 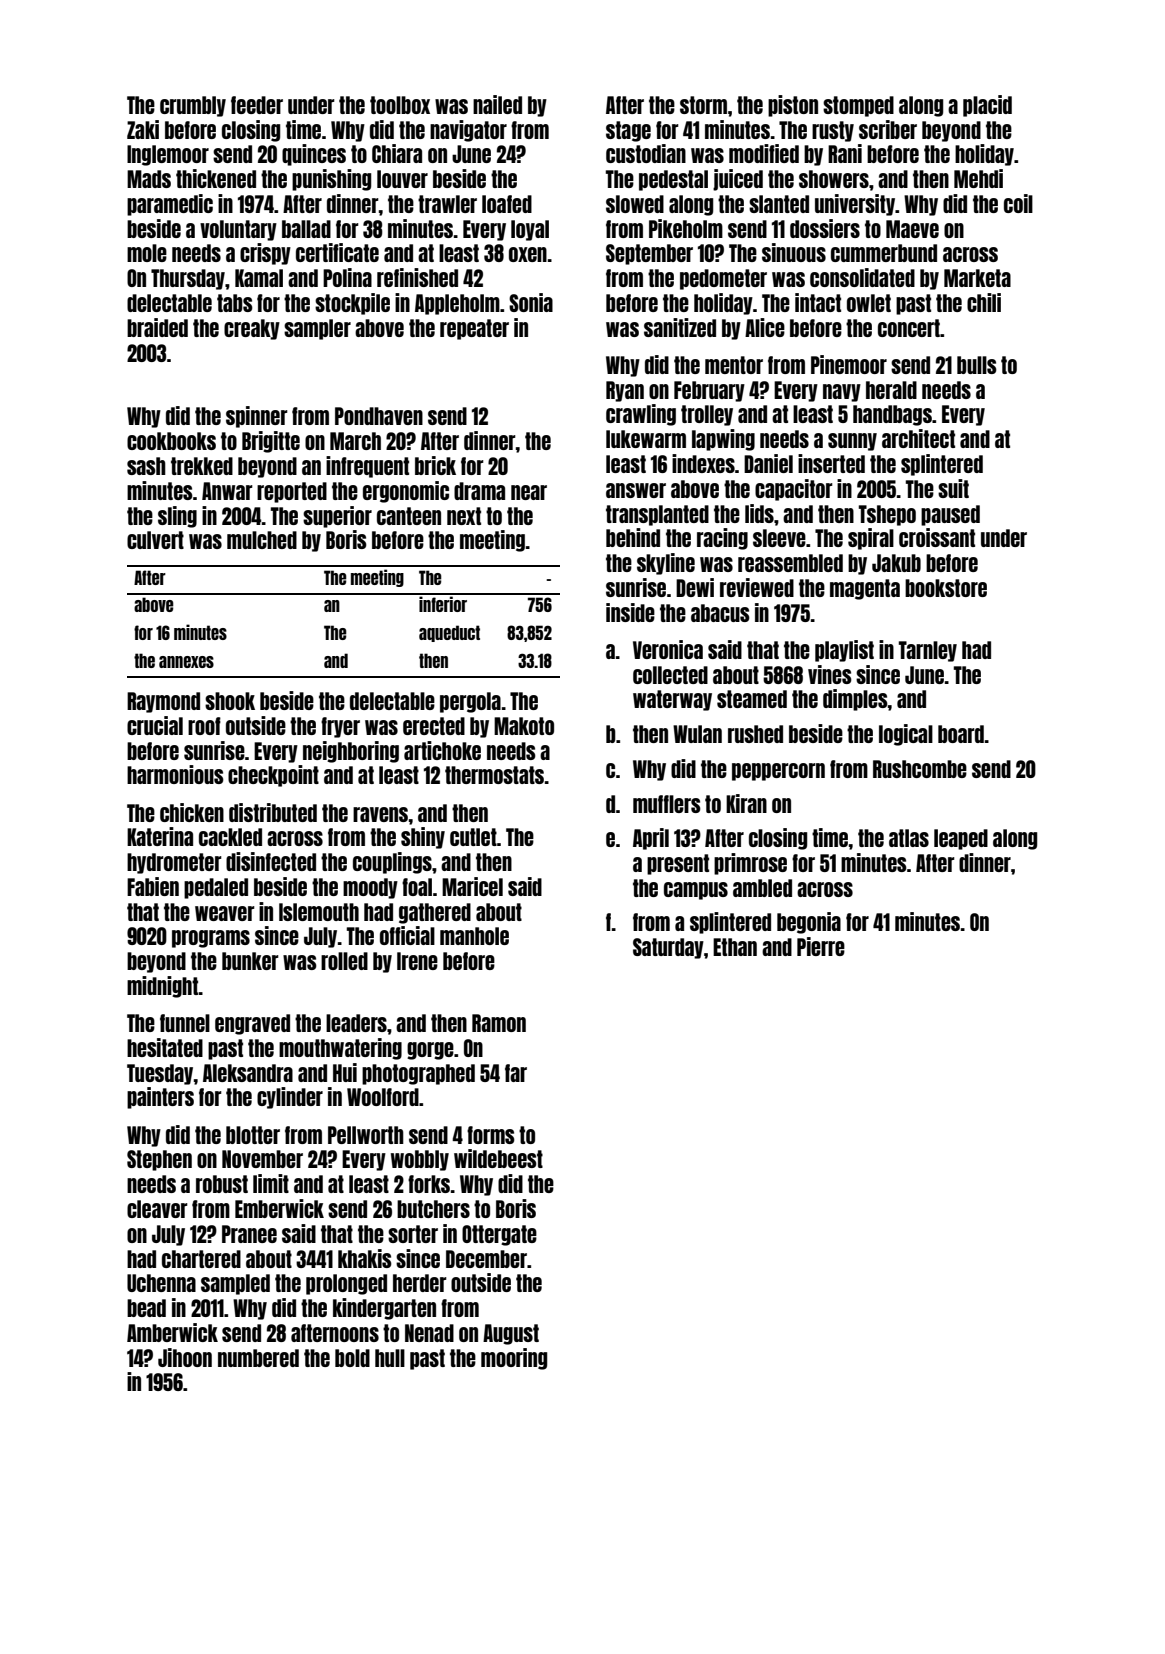 I want to click on numbered, so click(x=258, y=1358).
